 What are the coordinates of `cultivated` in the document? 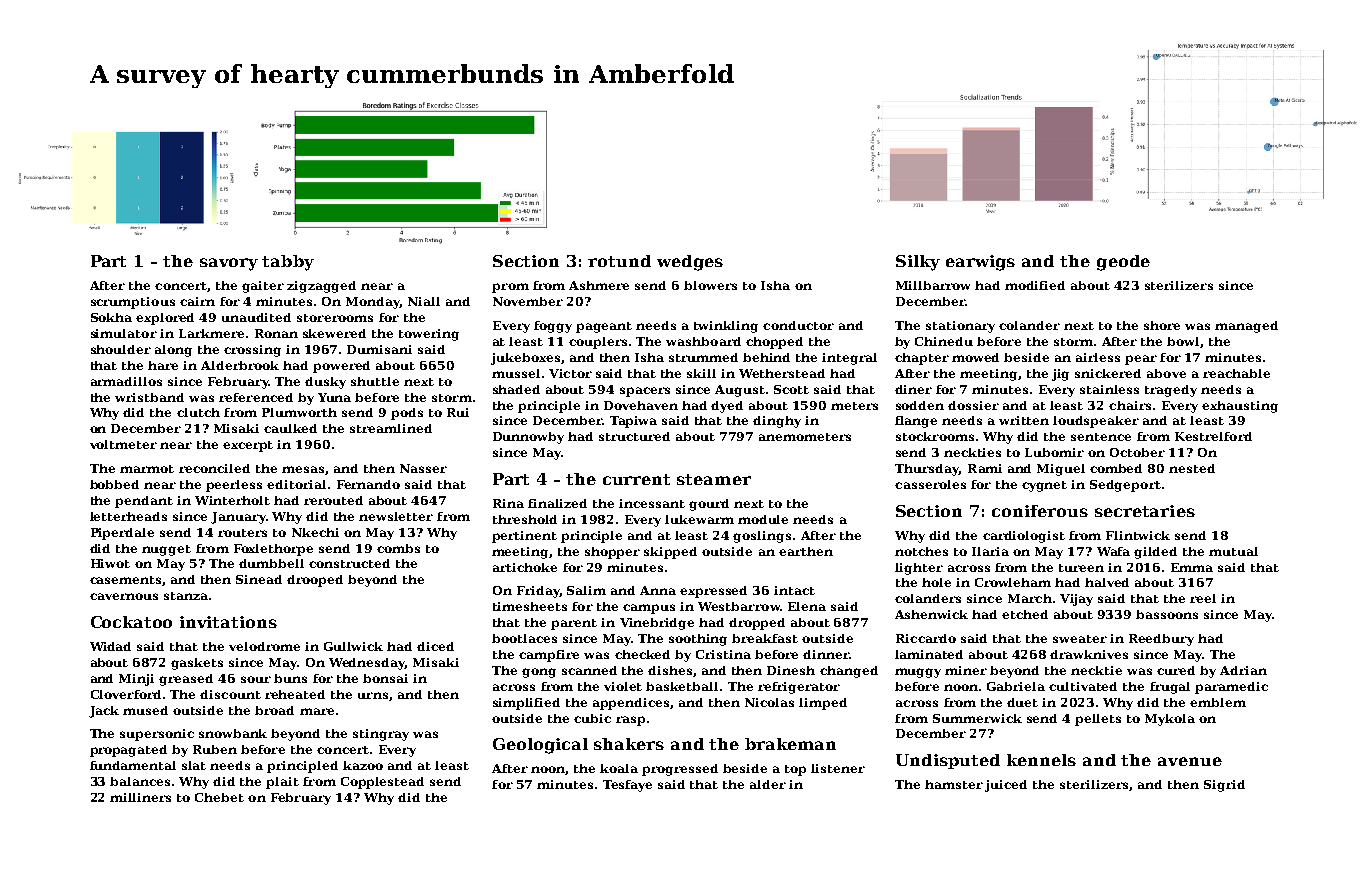 It's located at (1083, 686).
